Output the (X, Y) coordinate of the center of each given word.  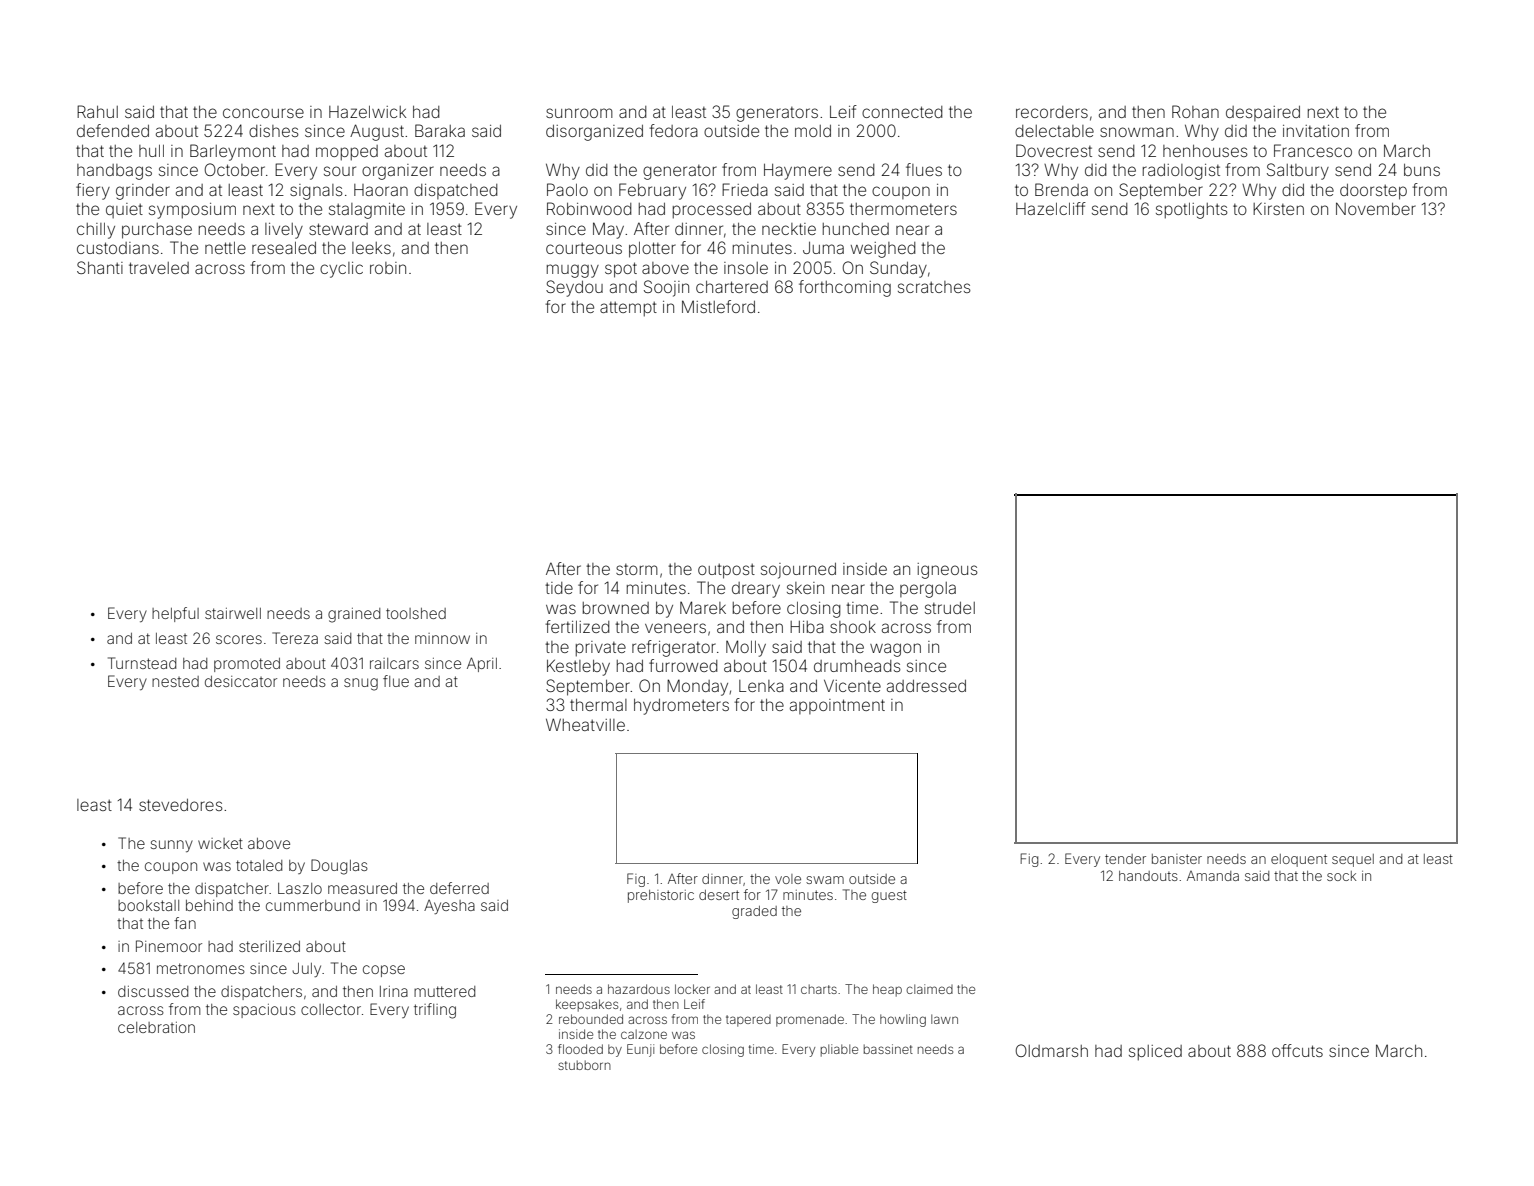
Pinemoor (169, 946)
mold (813, 131)
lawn (944, 1019)
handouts (1148, 876)
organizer (398, 172)
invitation (1316, 131)
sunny (171, 846)
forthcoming (845, 288)
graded (754, 912)
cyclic (341, 270)
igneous (947, 571)
